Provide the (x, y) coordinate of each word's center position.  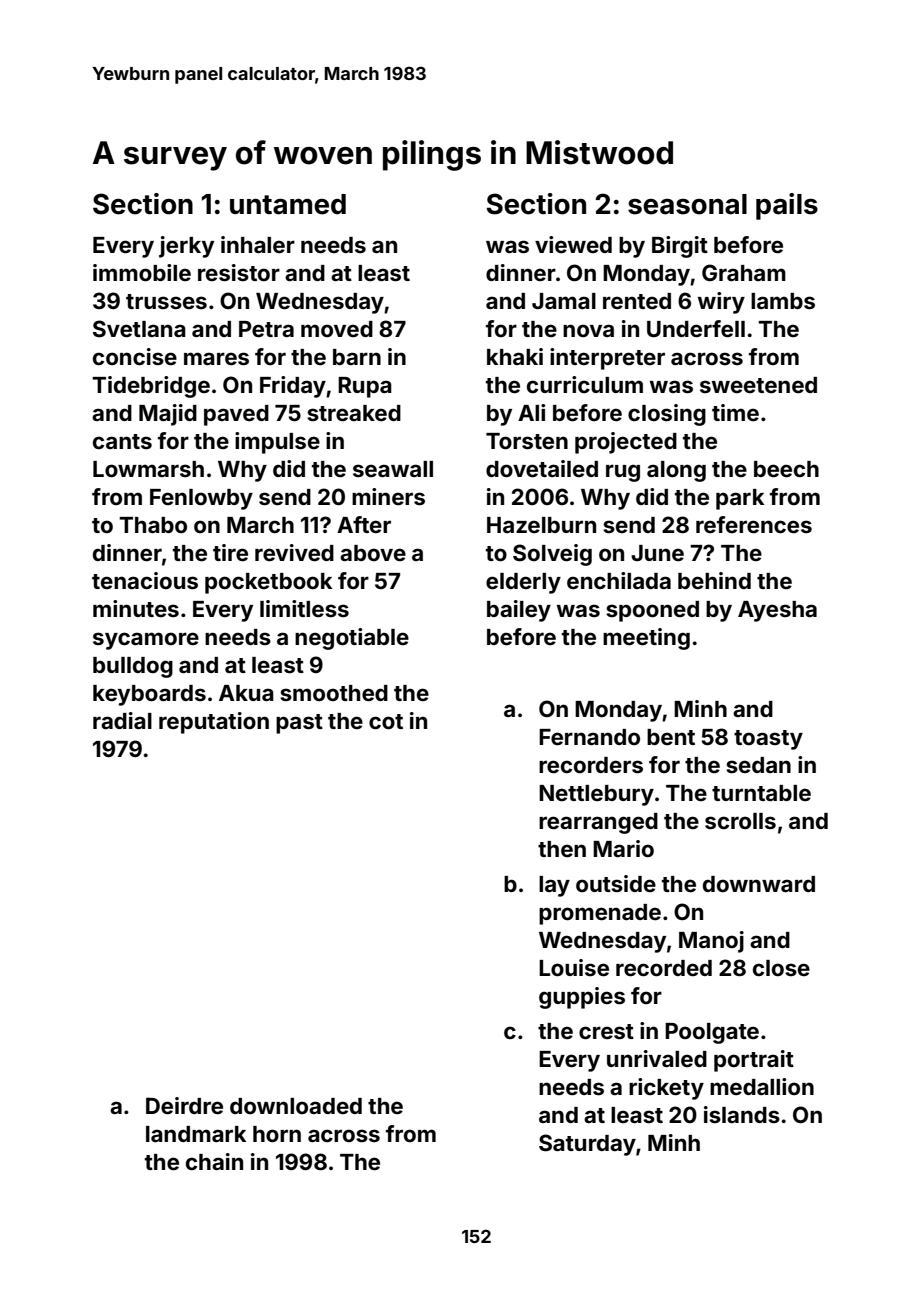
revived (294, 552)
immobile (142, 272)
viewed (573, 244)
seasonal (687, 204)
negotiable (352, 639)
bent (671, 737)
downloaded (296, 1106)
